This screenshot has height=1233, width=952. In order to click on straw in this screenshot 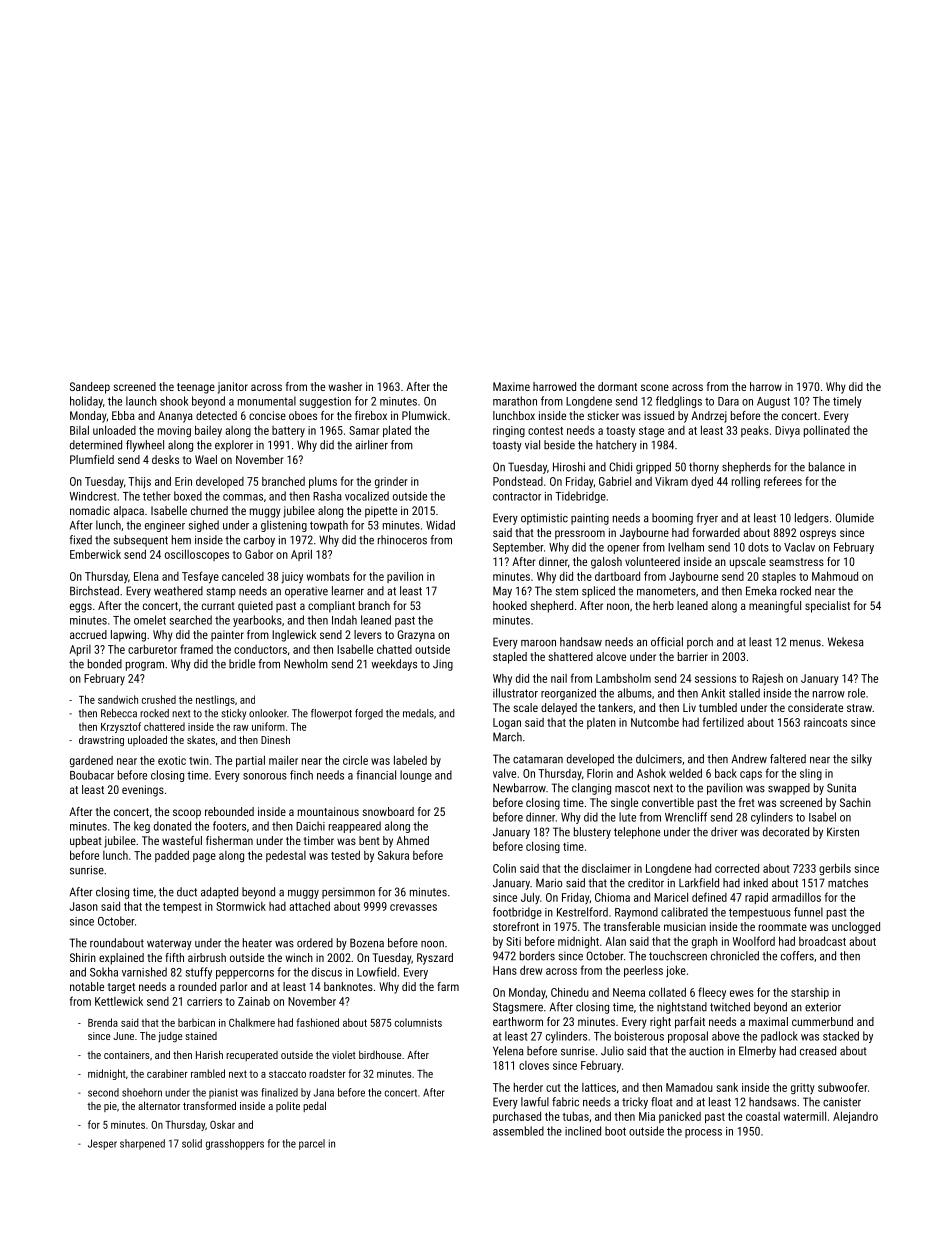, I will do `click(859, 708)`.
